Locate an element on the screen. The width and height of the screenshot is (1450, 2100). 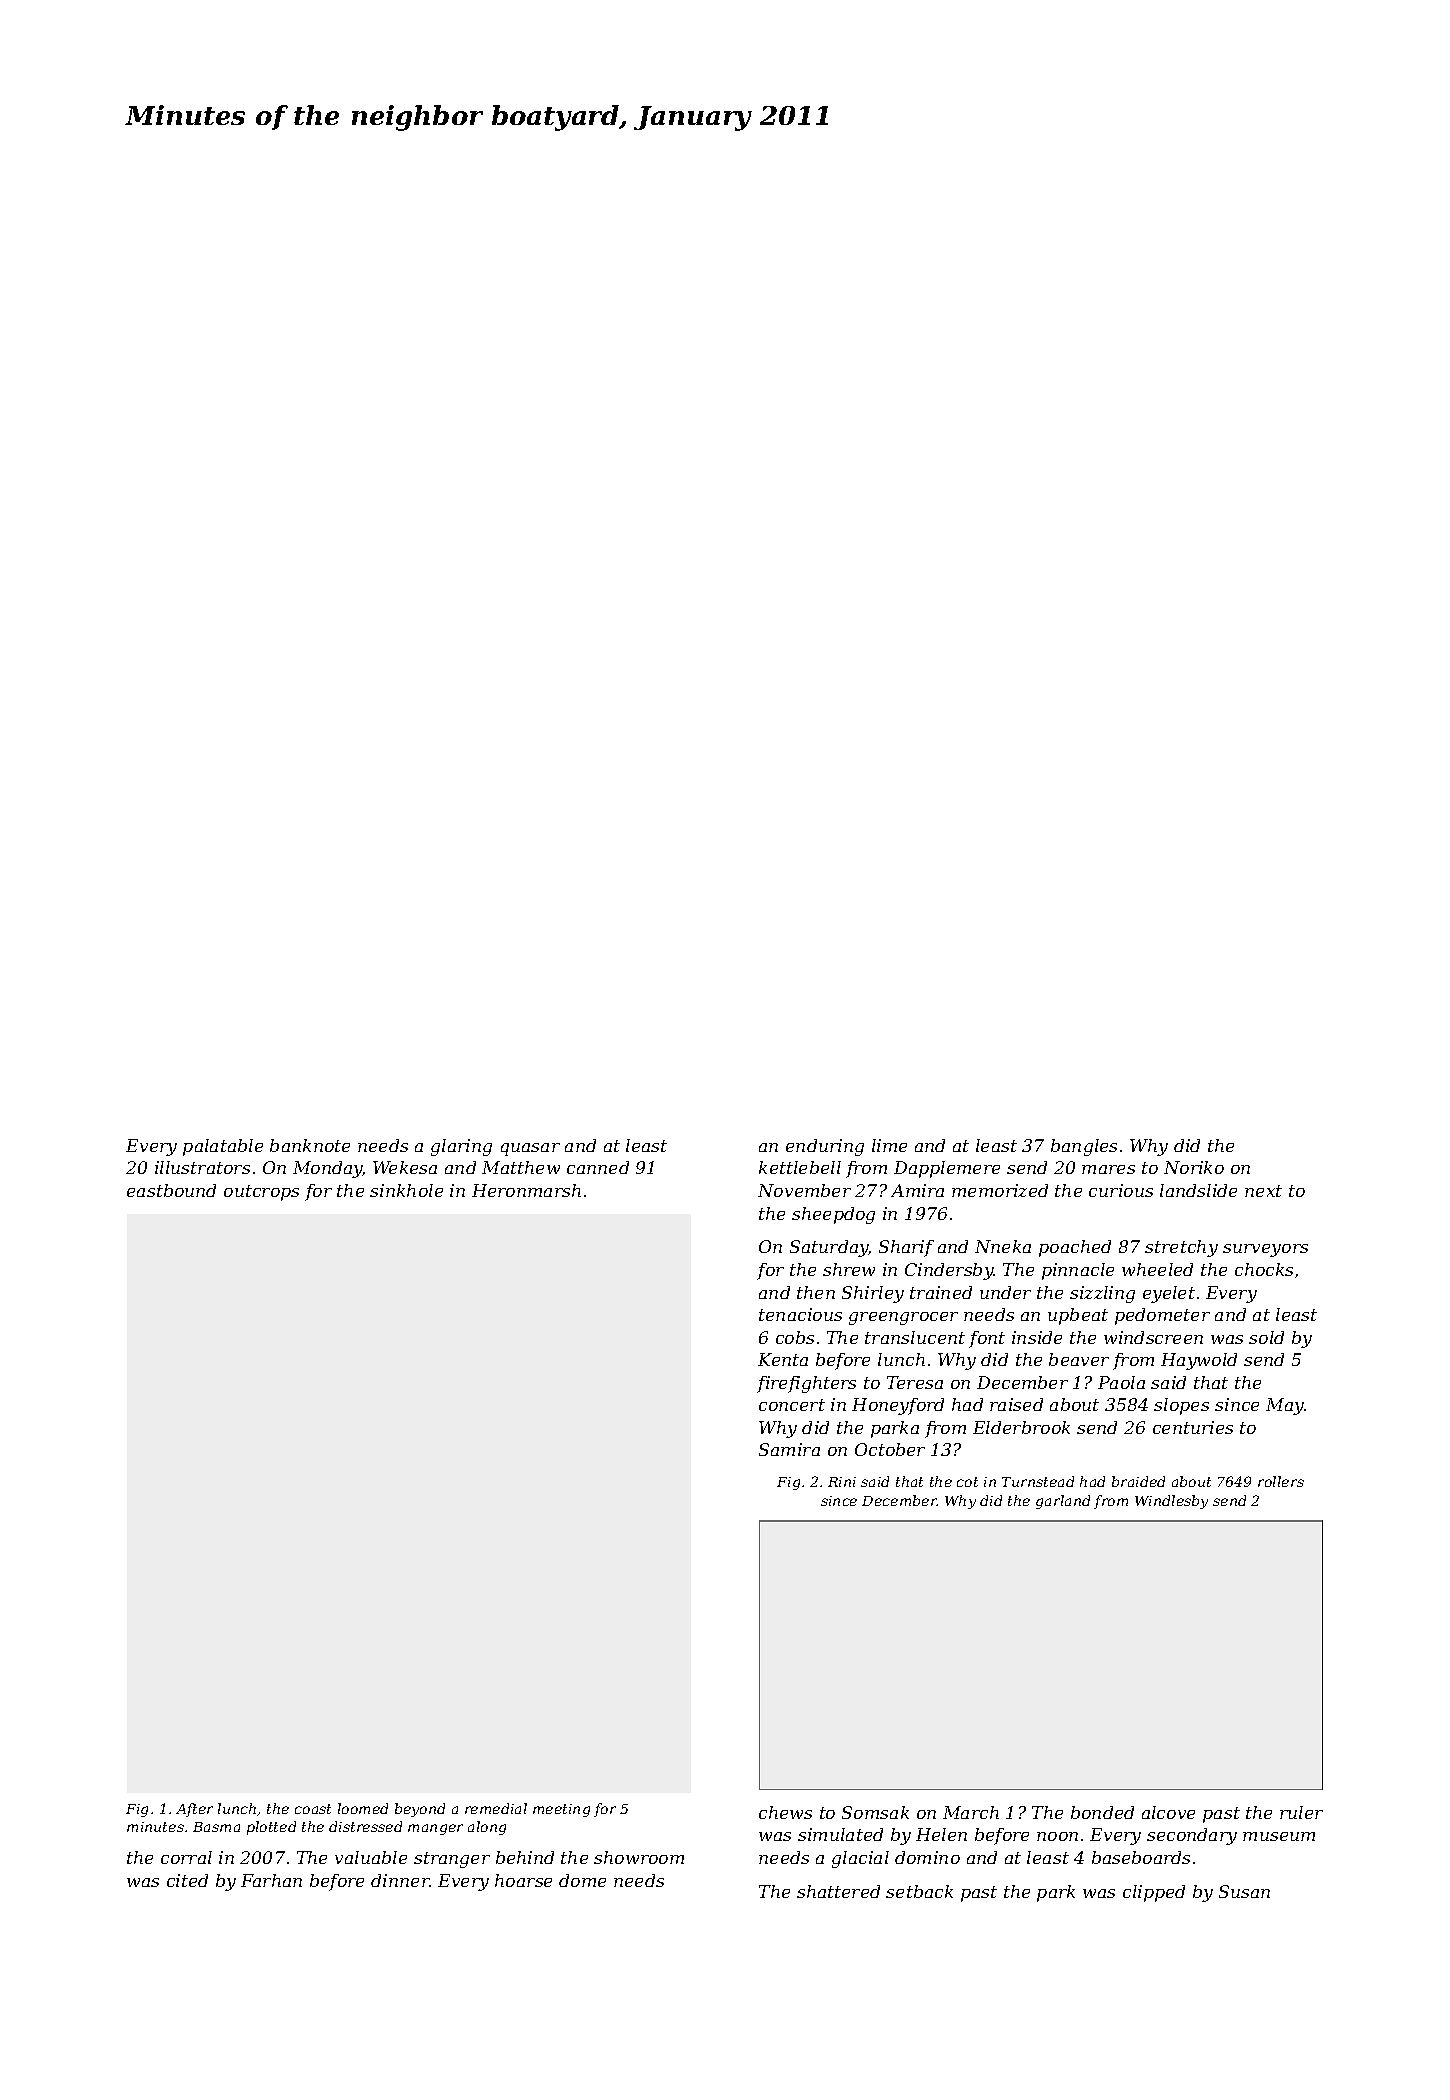
concert is located at coordinates (792, 1405).
